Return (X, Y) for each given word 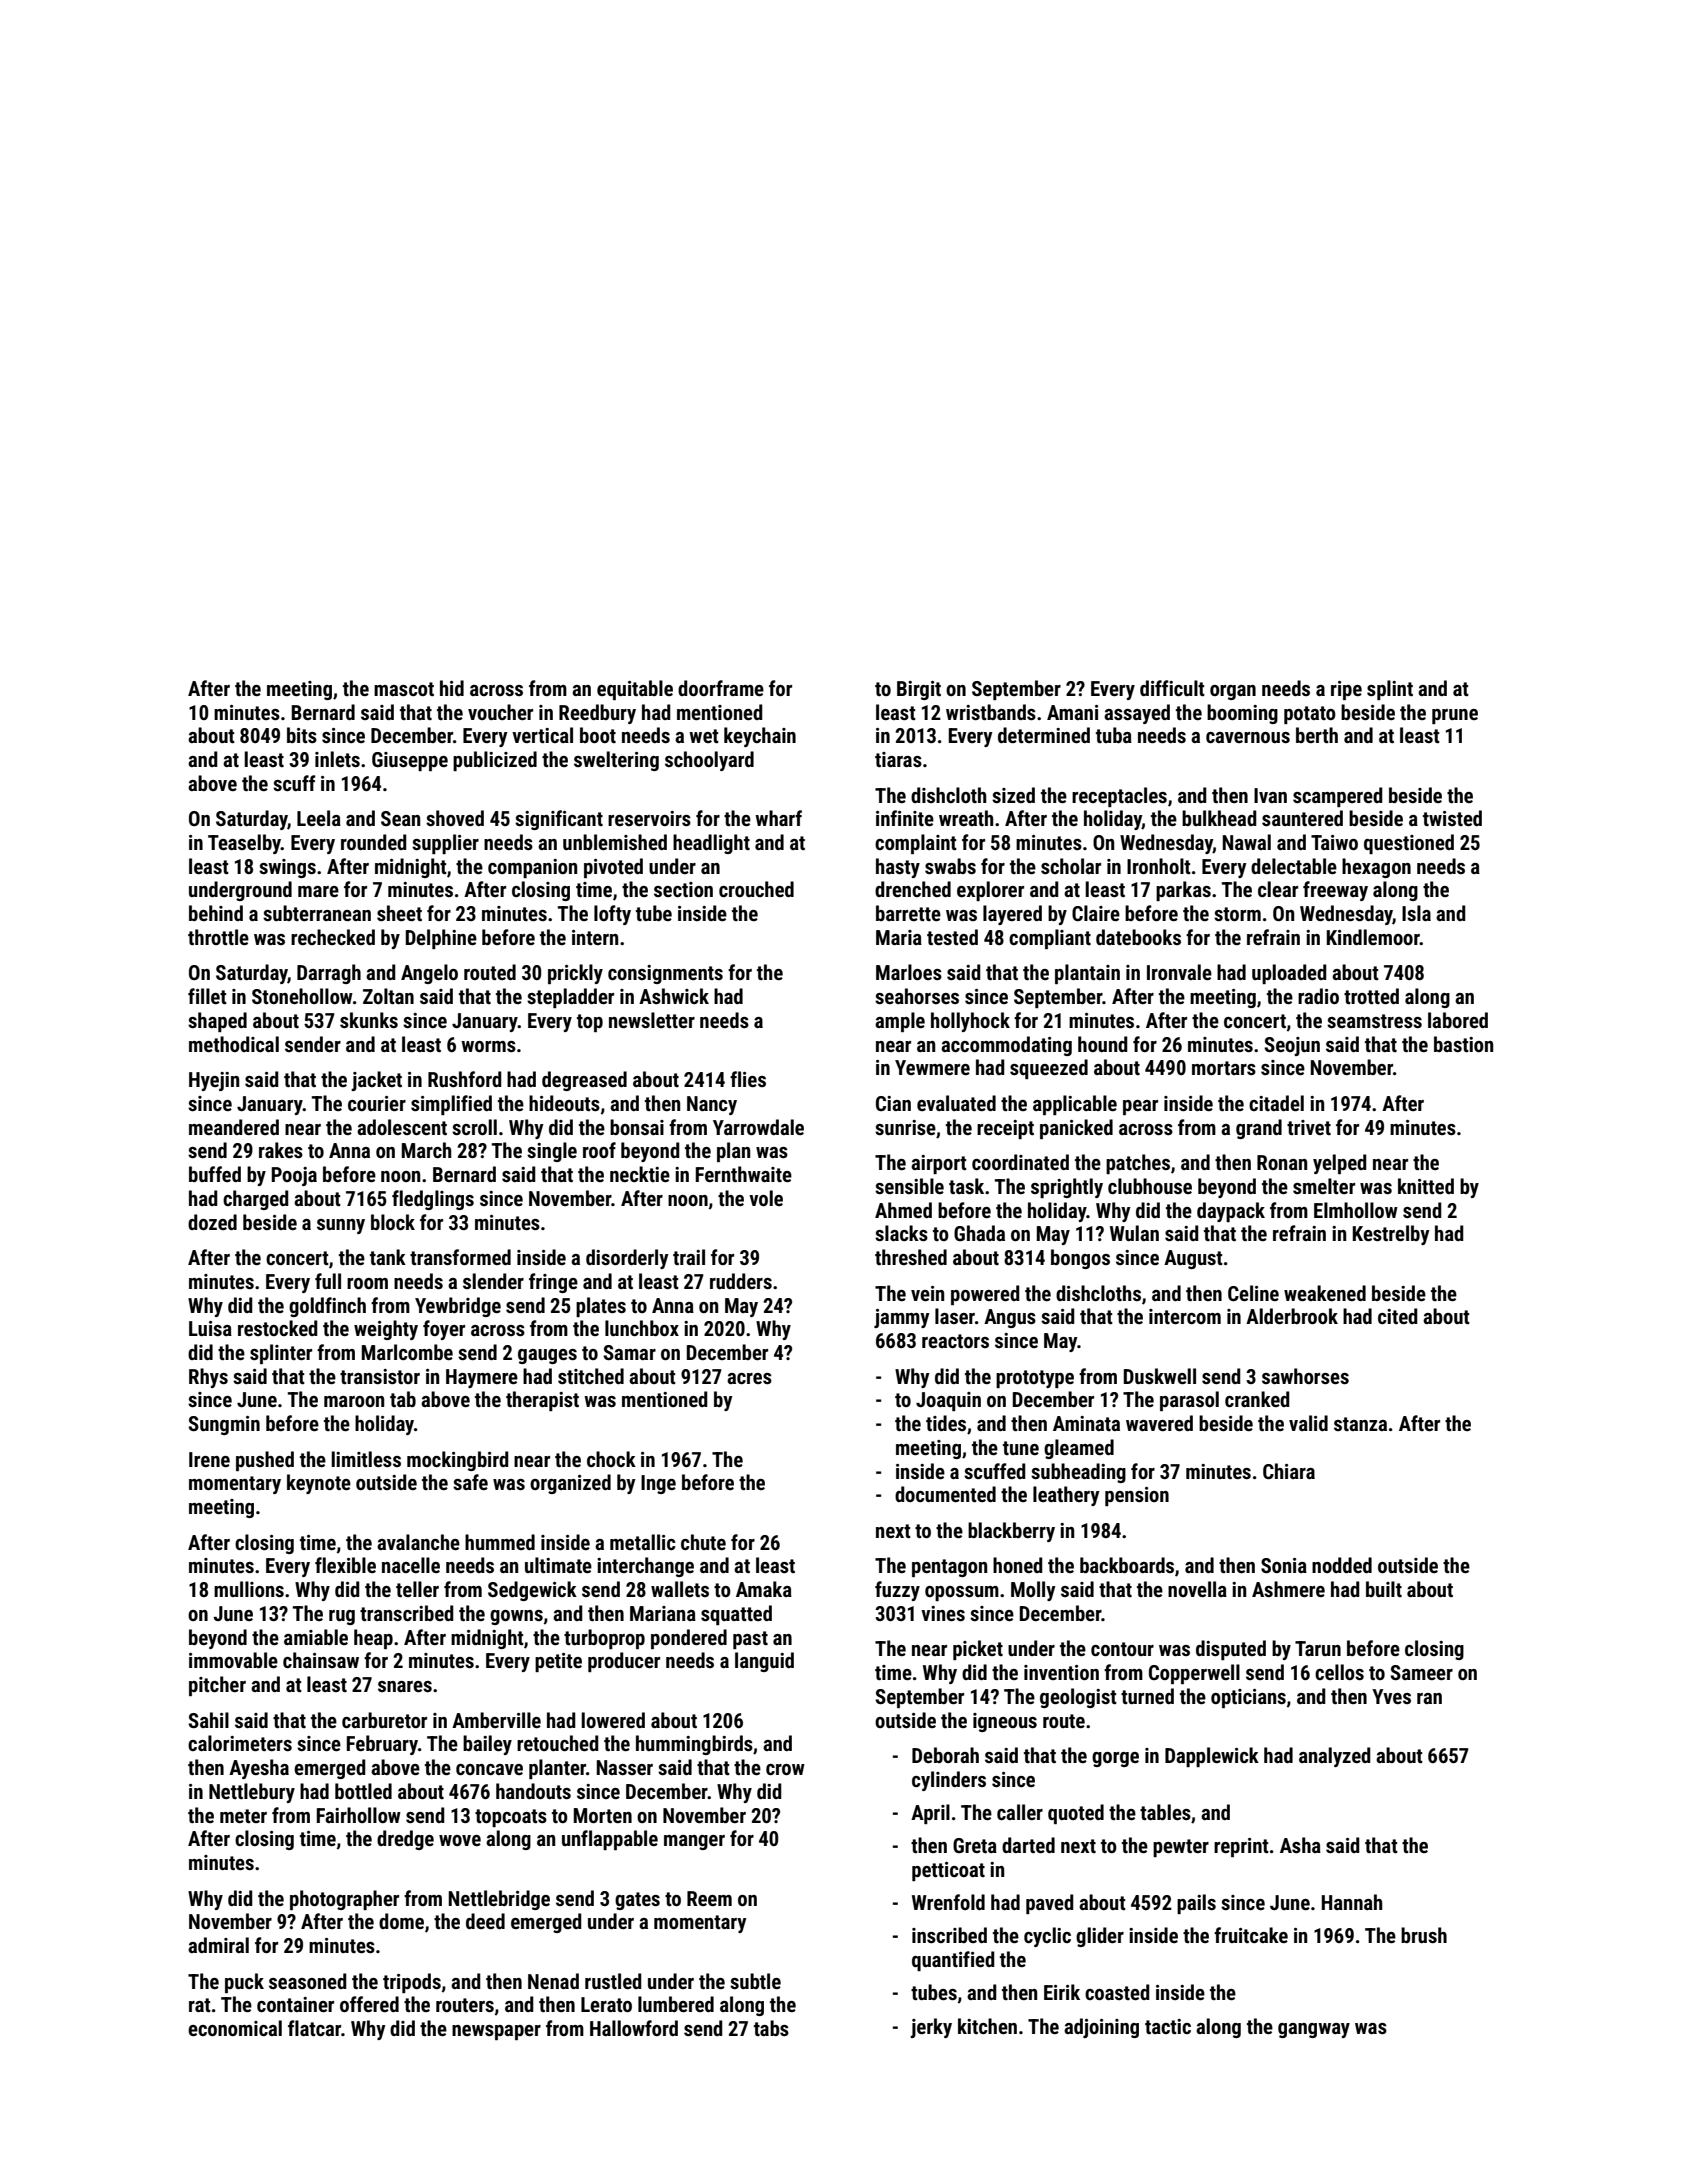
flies (748, 1079)
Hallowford (634, 2028)
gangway (1314, 2030)
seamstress (1374, 1021)
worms (488, 1046)
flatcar (314, 2028)
